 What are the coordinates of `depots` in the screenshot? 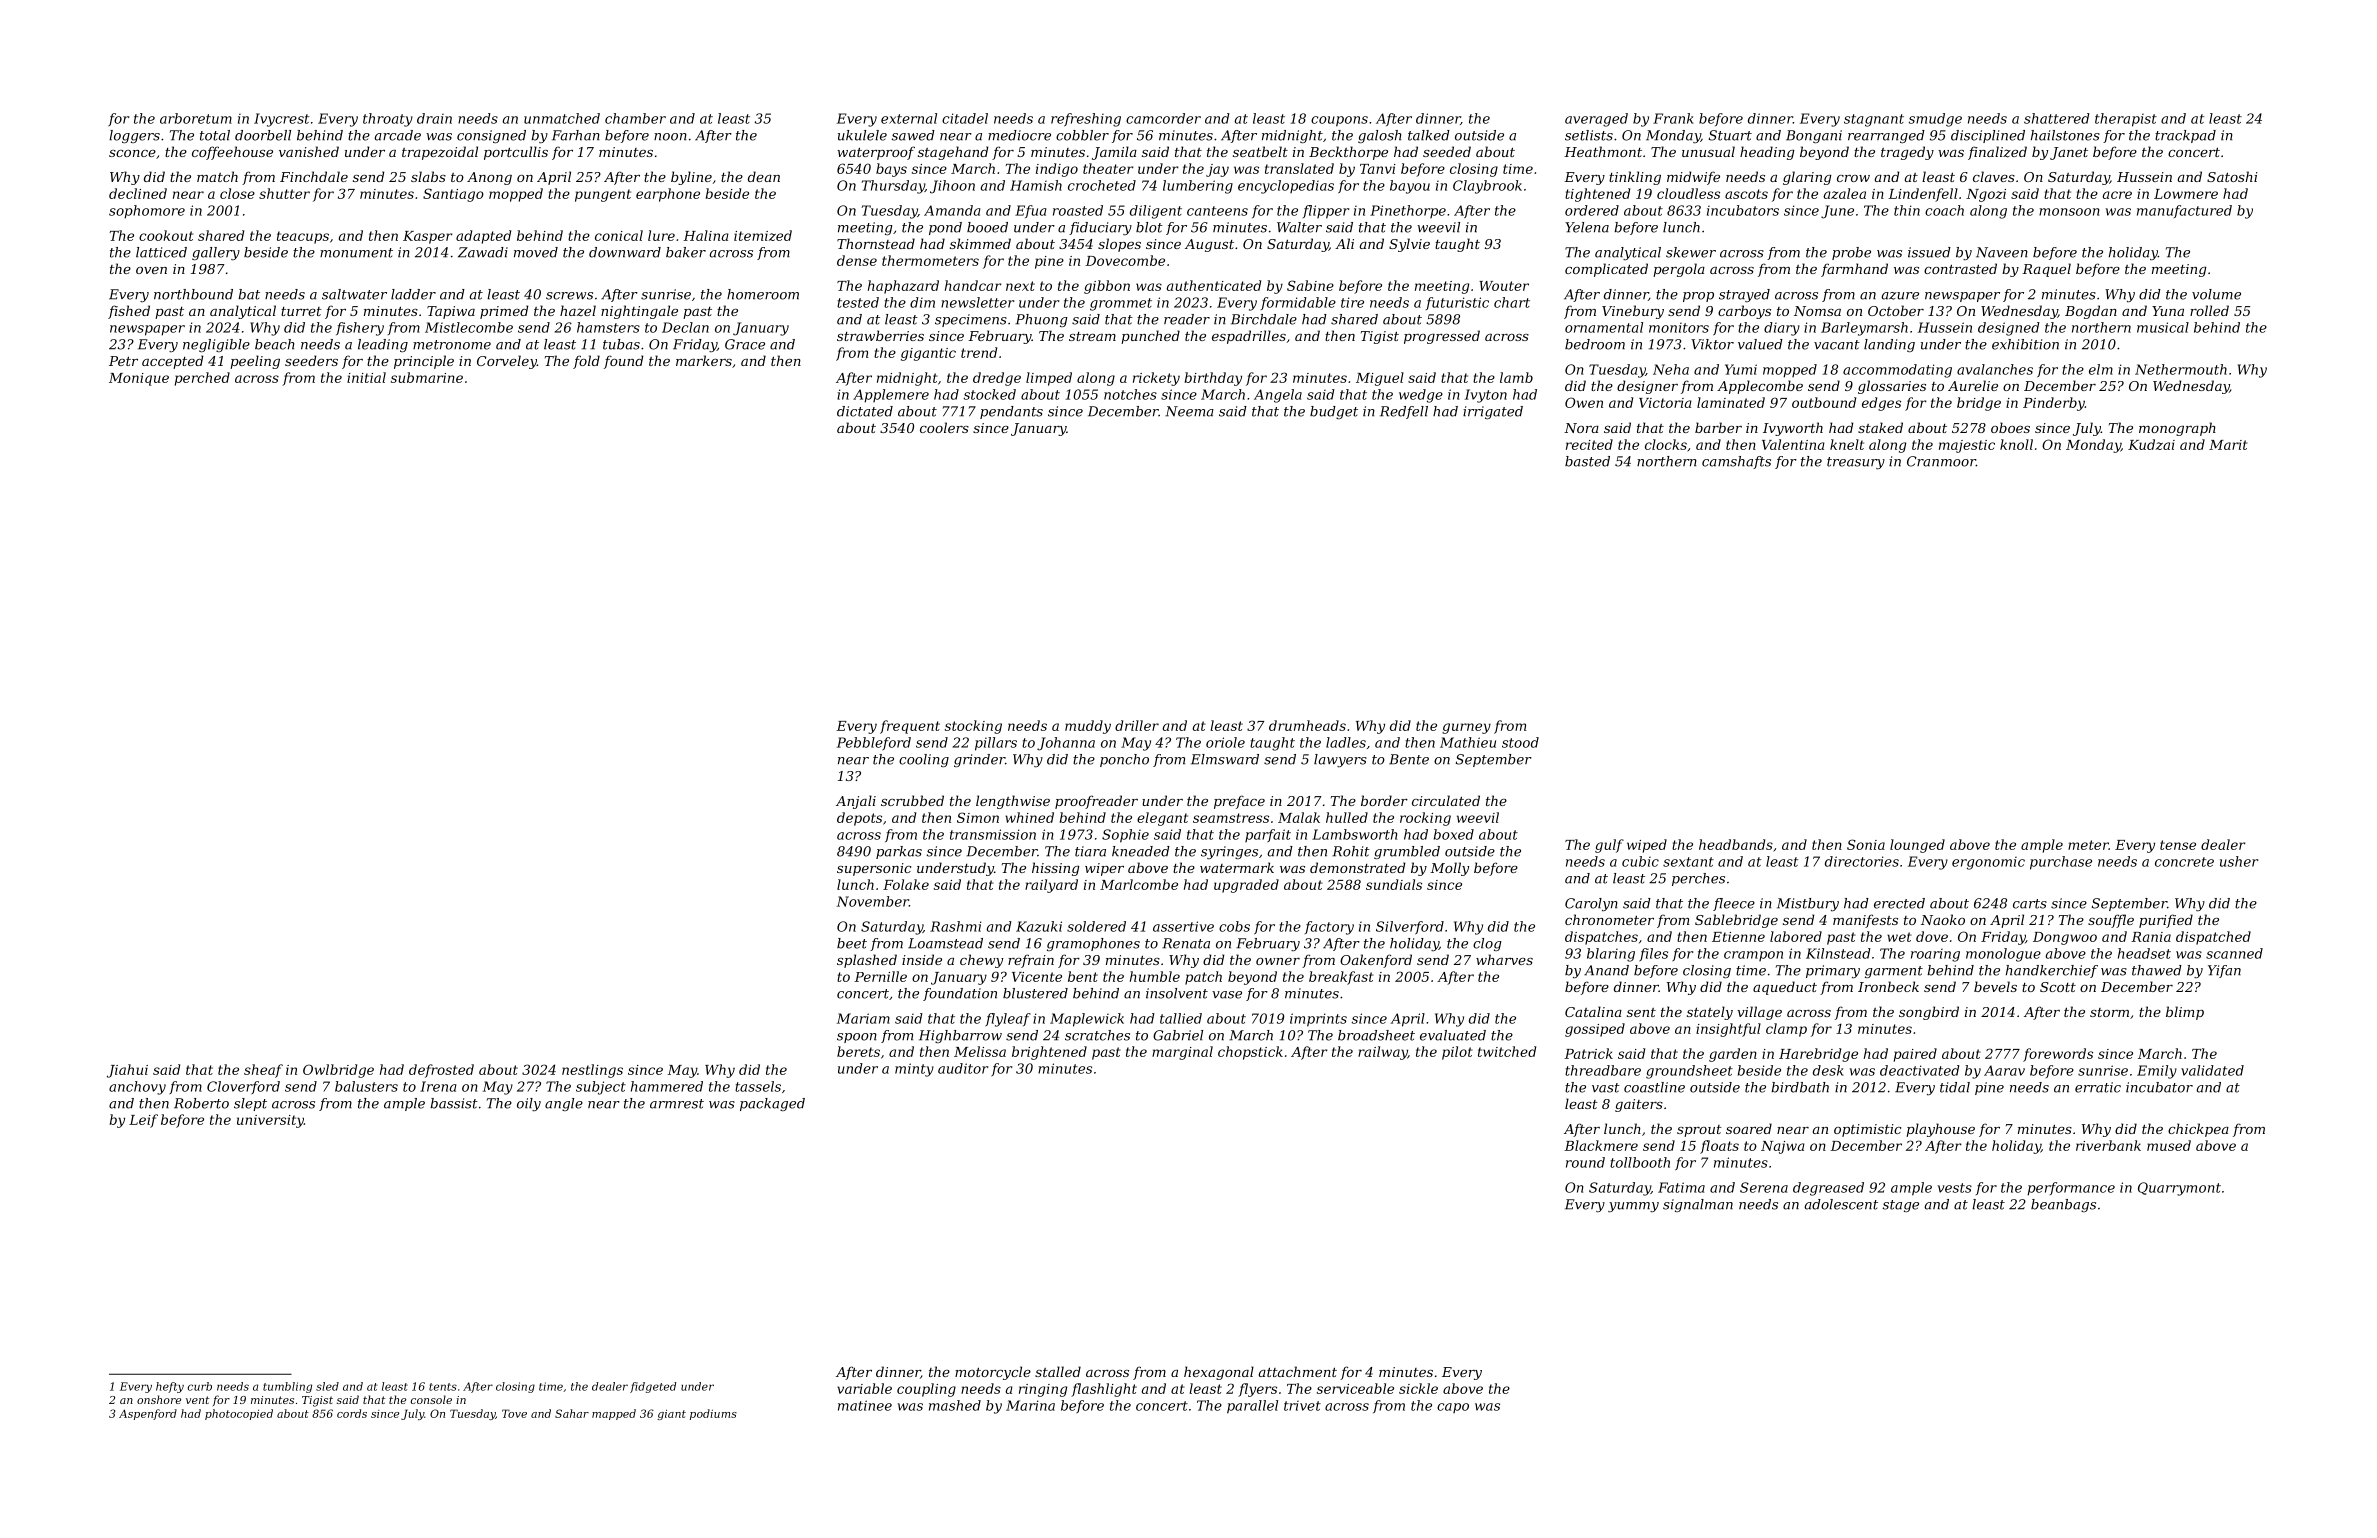 It's located at (859, 819).
